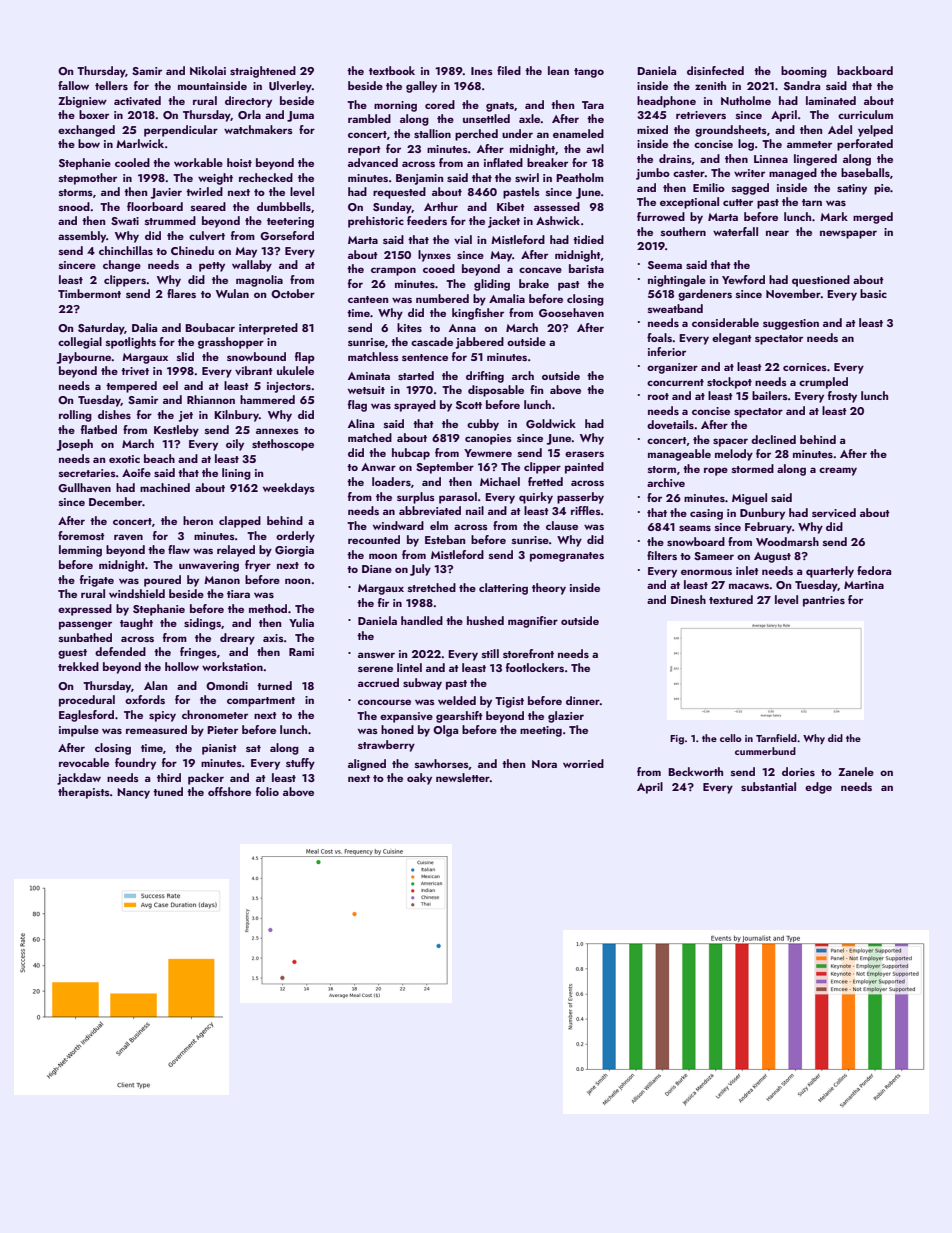  I want to click on prehistoric, so click(376, 222).
